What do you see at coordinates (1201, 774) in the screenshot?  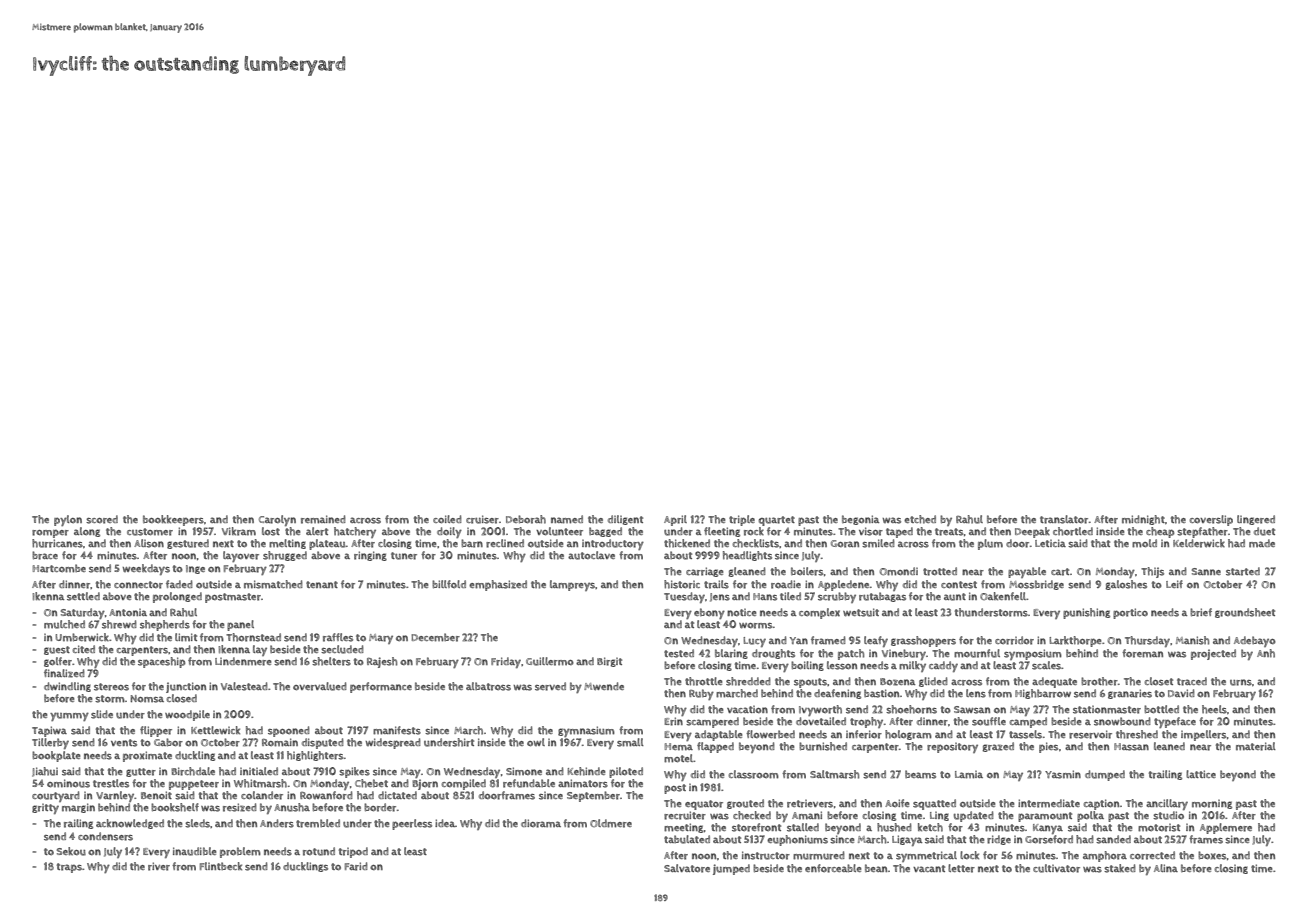 I see `lattice` at bounding box center [1201, 774].
